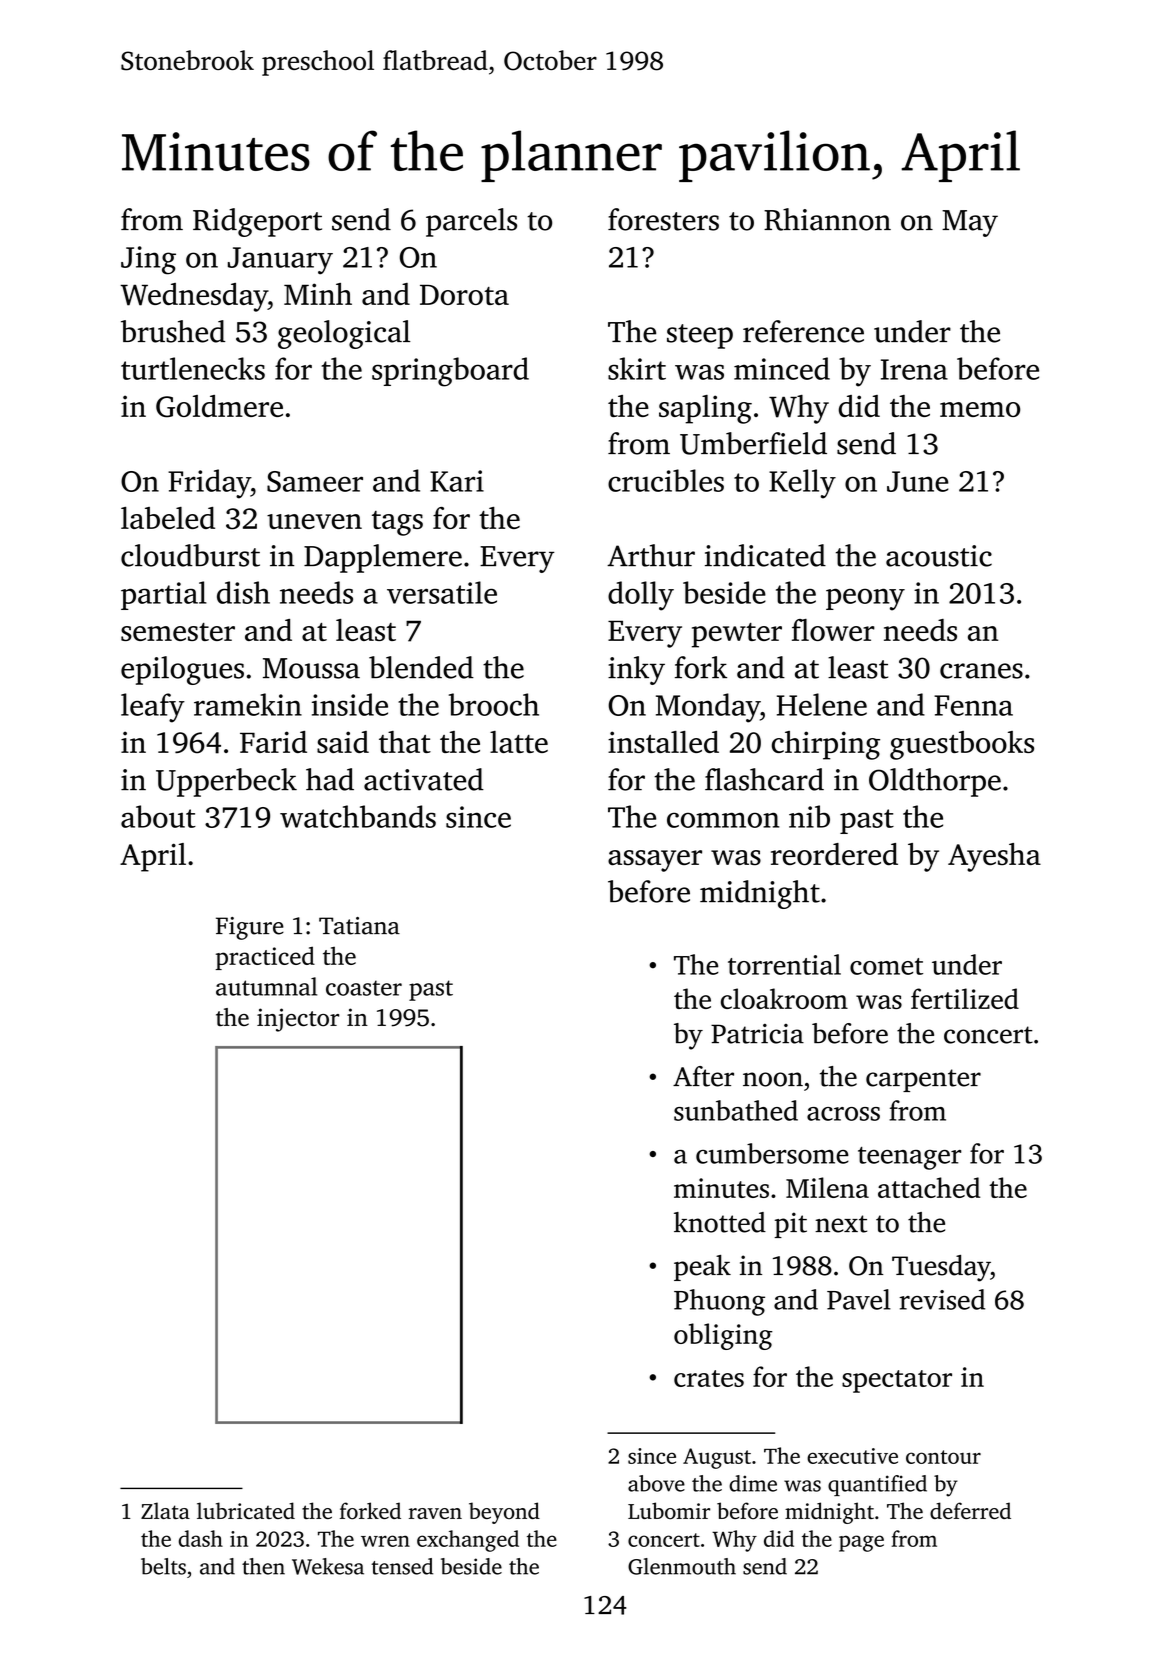 The image size is (1165, 1654). I want to click on dolly, so click(641, 596).
